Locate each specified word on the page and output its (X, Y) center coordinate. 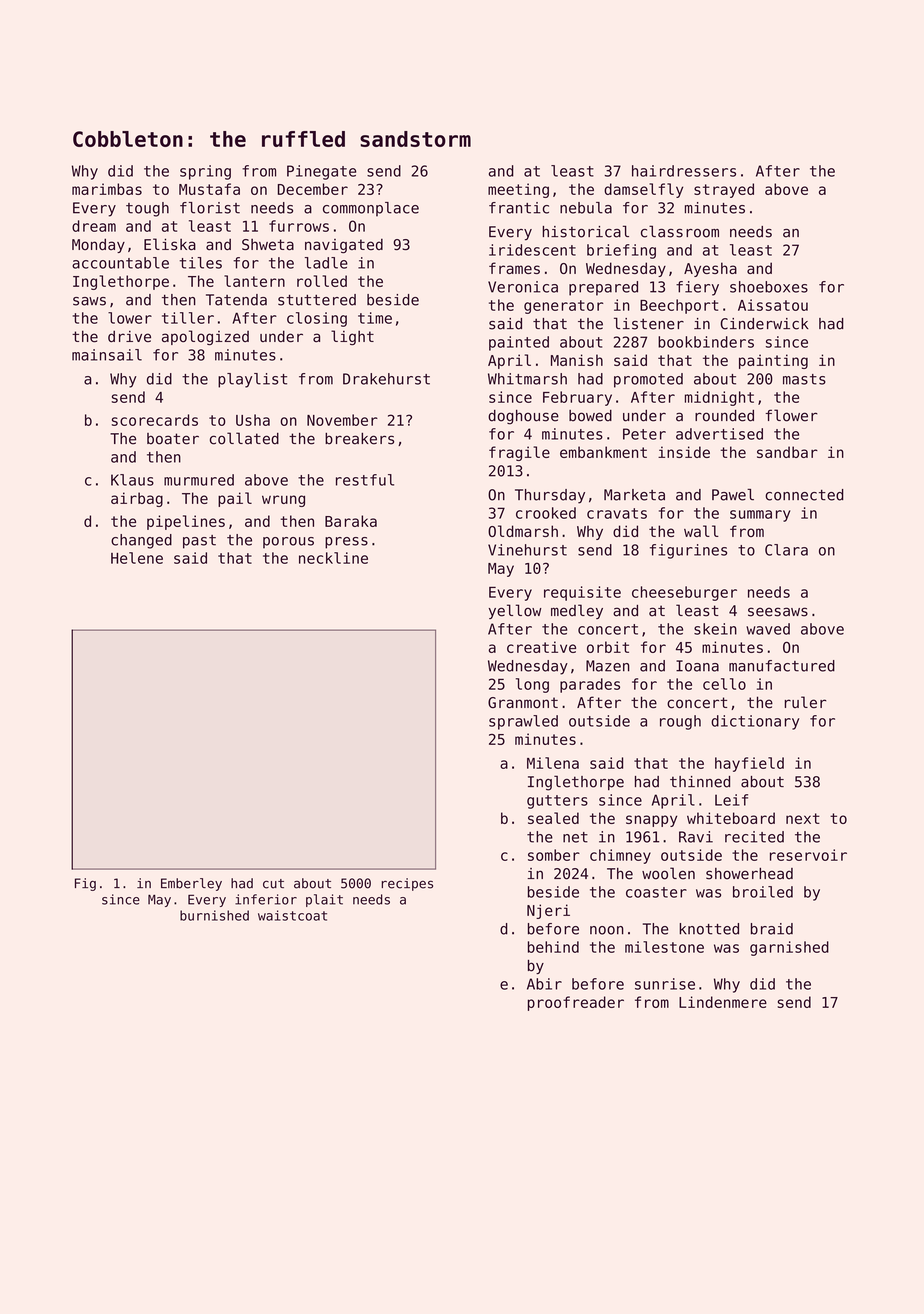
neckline (333, 558)
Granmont (523, 703)
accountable (120, 263)
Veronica (523, 287)
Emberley (191, 884)
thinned (700, 782)
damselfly (643, 190)
